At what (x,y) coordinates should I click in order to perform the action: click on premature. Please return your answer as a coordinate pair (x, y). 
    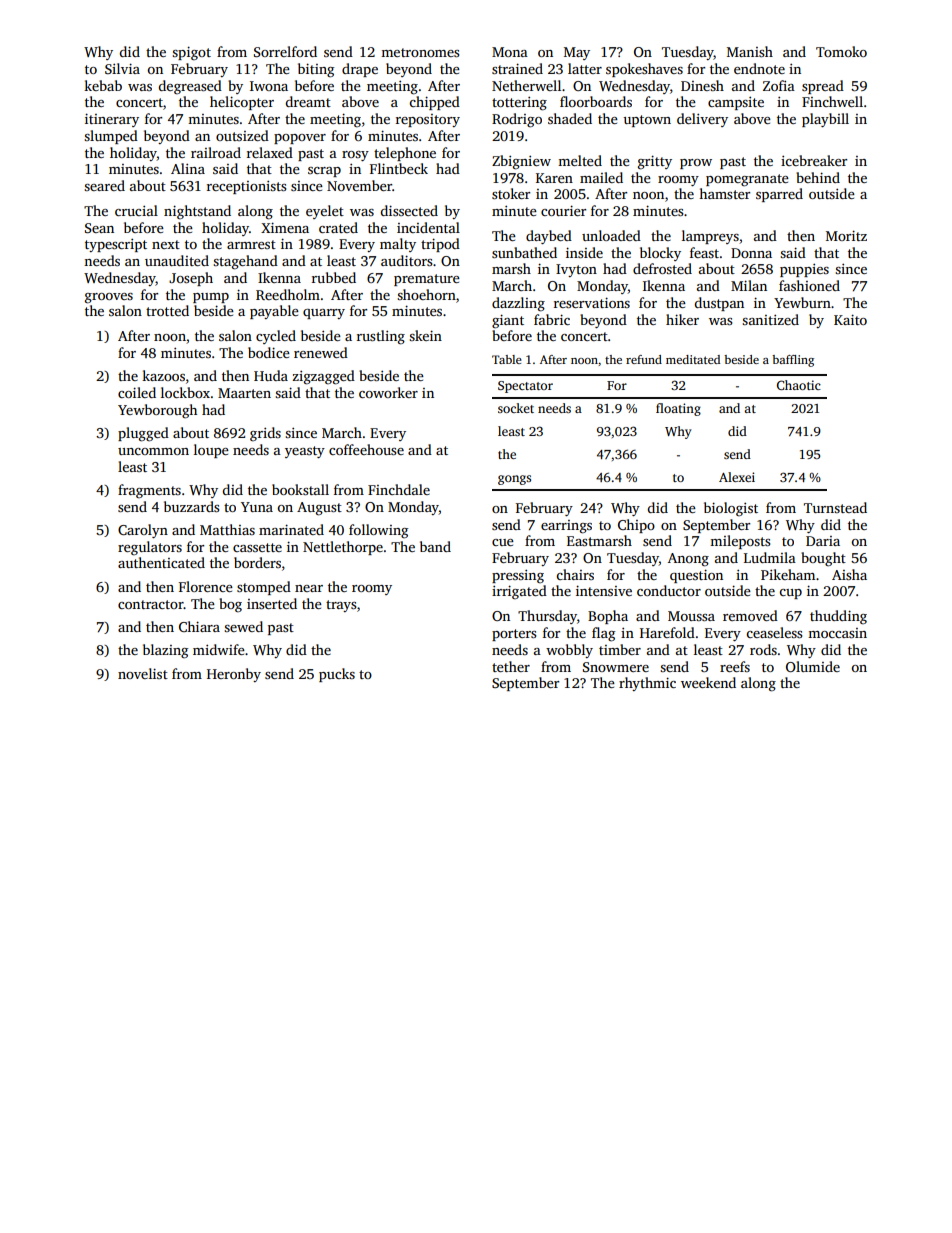
    Looking at the image, I should click on (427, 280).
